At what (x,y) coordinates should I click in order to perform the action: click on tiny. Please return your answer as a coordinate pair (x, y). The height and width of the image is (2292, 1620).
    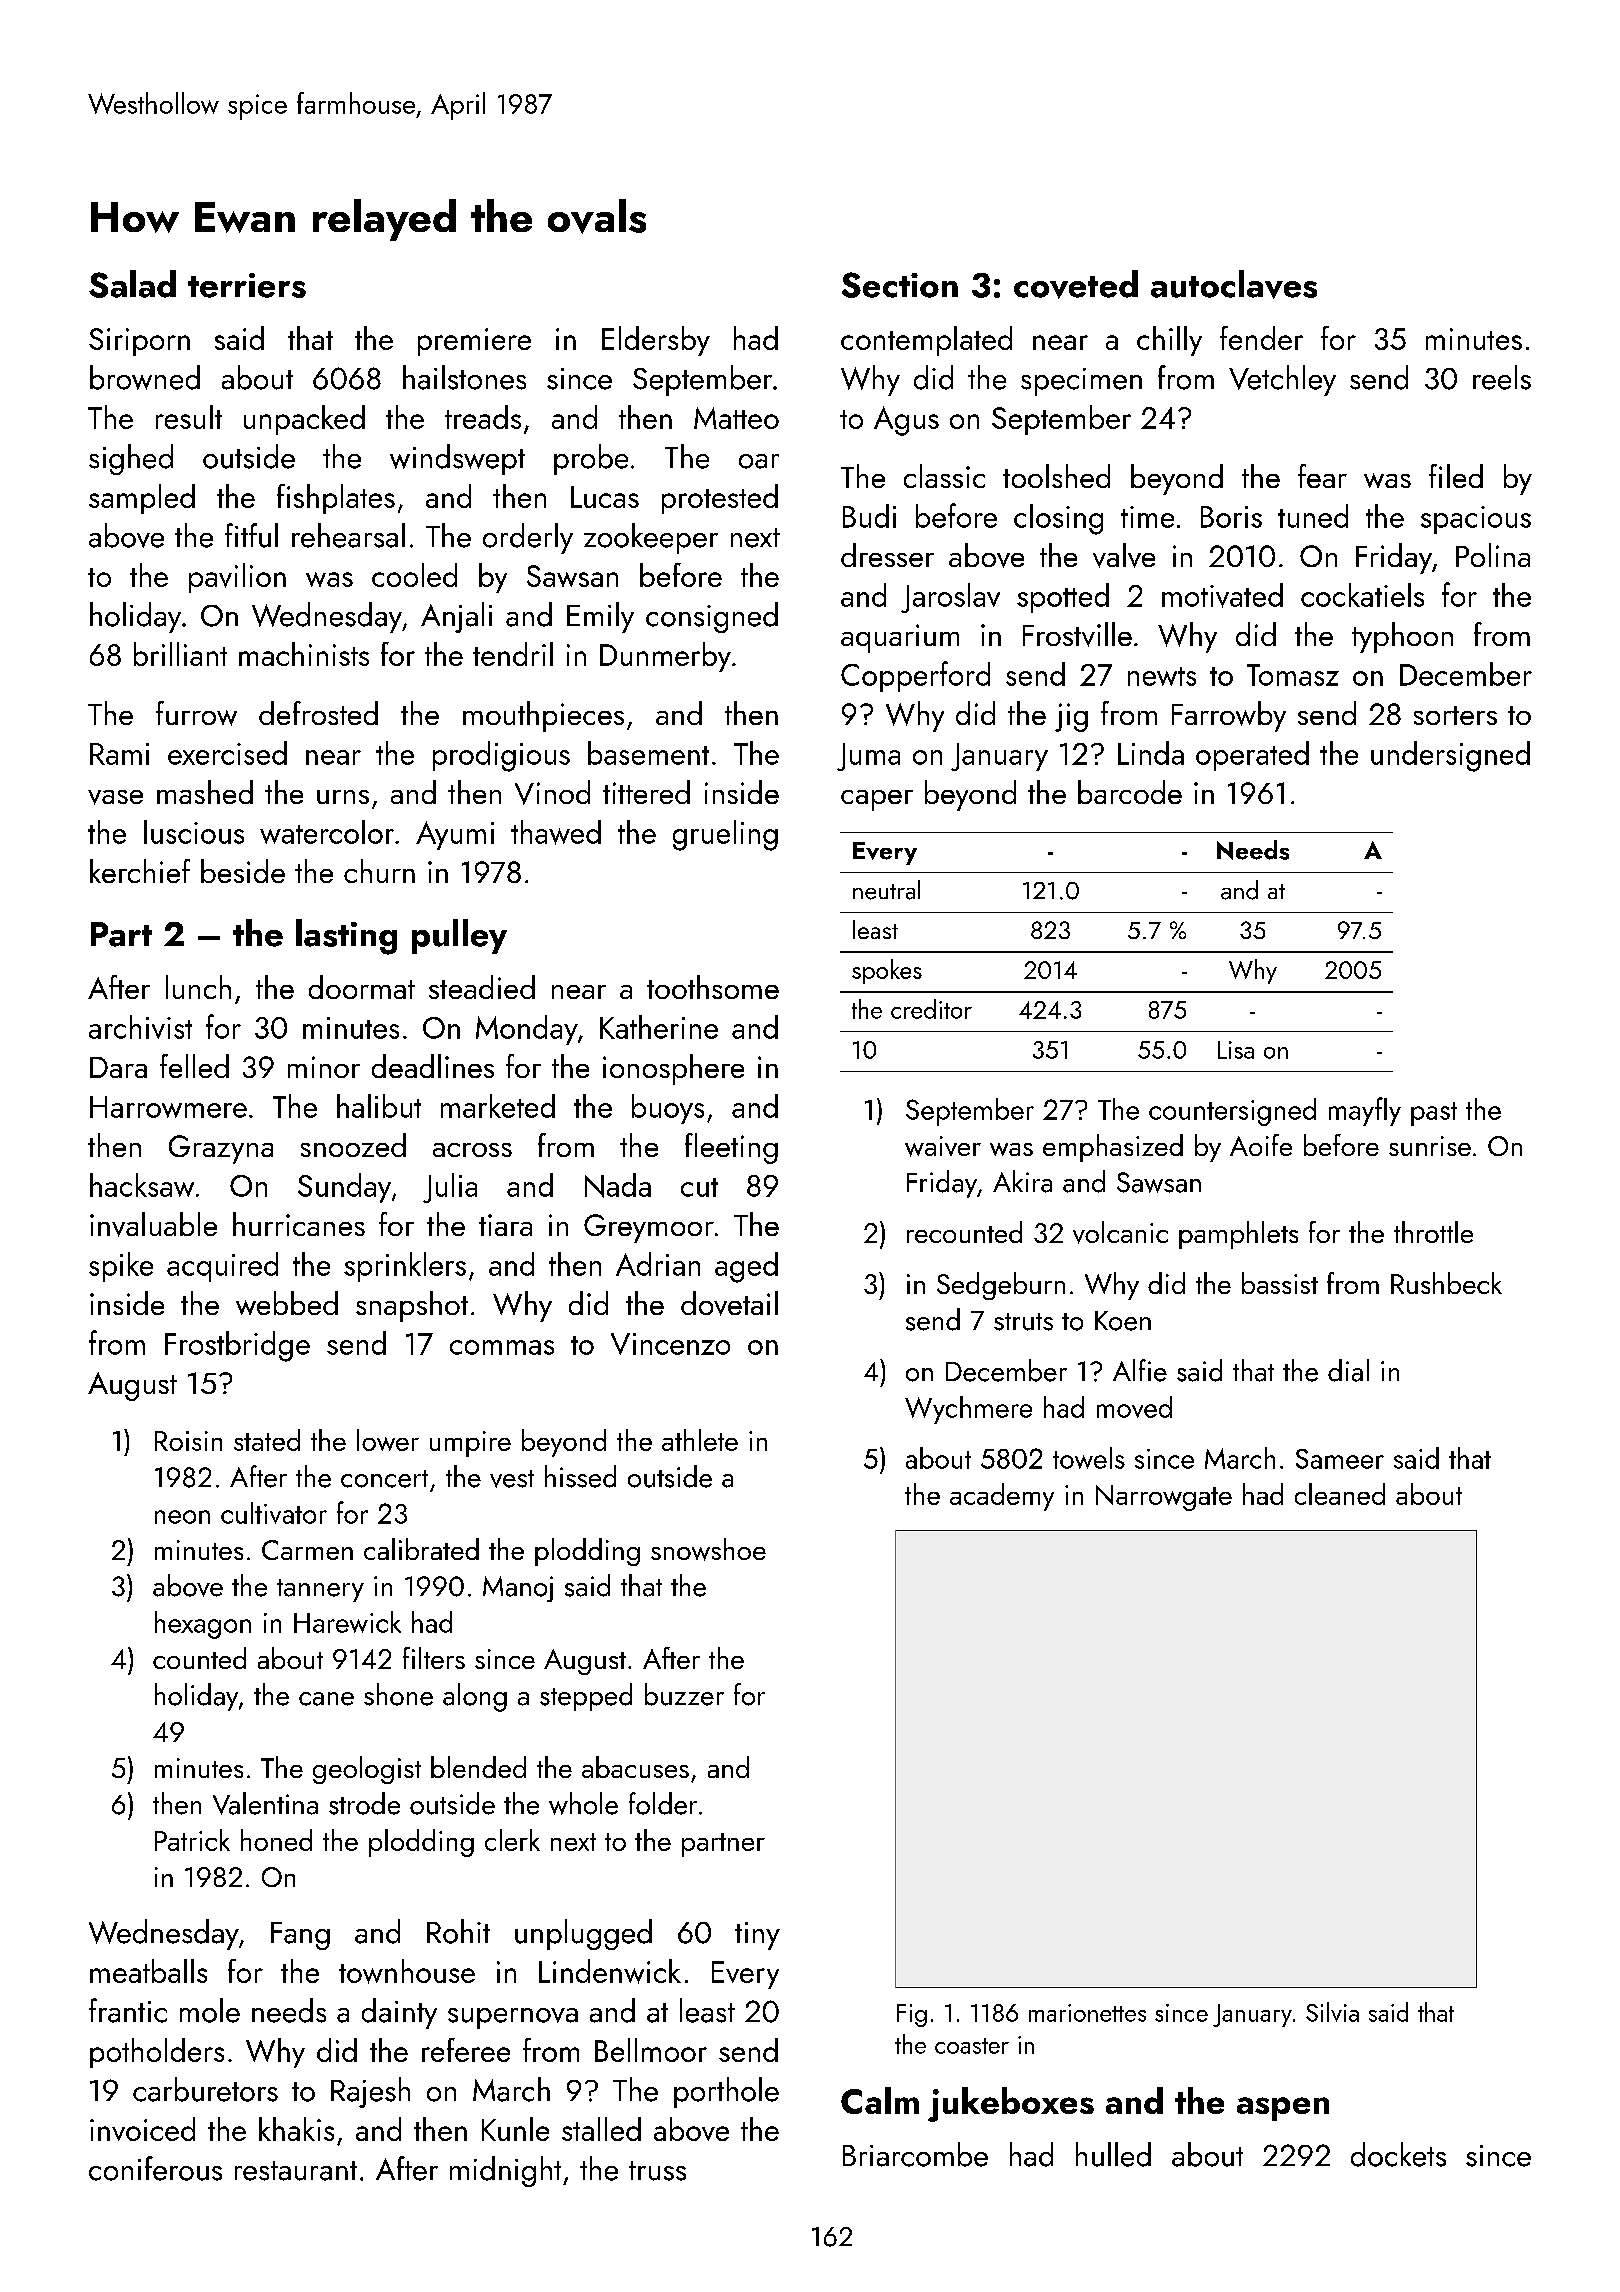
    Looking at the image, I should click on (757, 1936).
